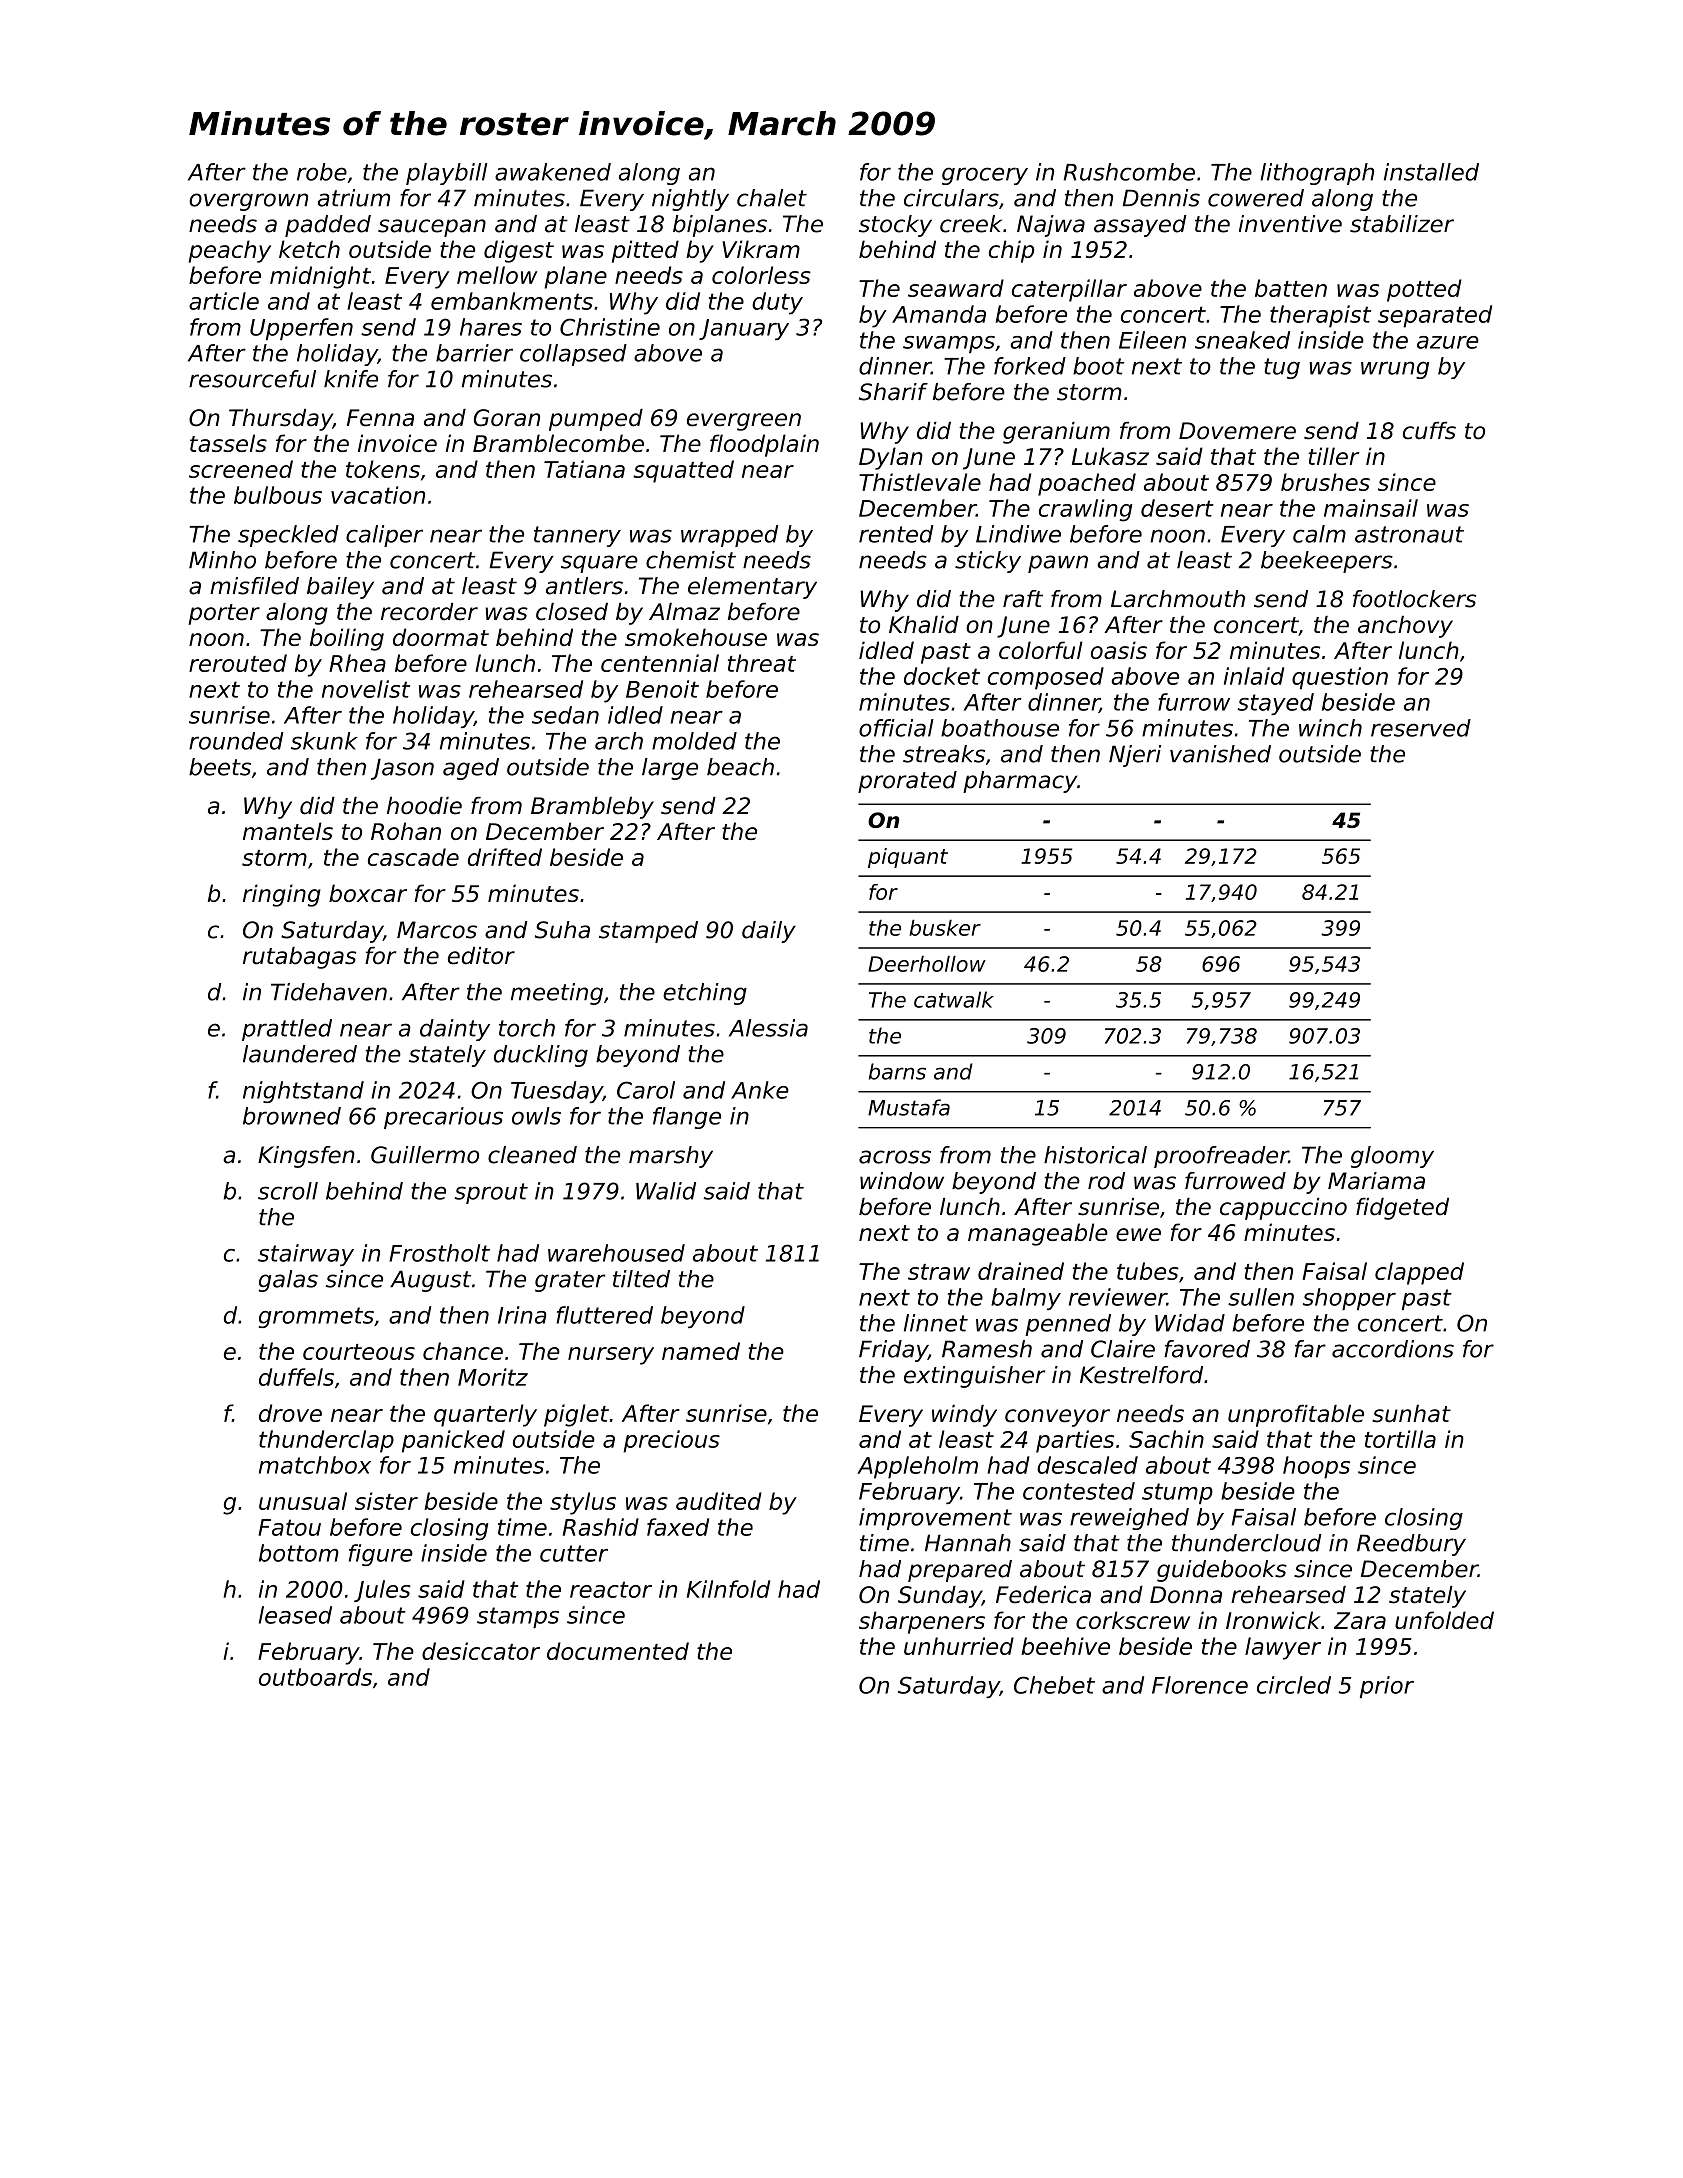 The height and width of the page is (2178, 1683). Describe the element at coordinates (351, 379) in the page. I see `knife` at that location.
